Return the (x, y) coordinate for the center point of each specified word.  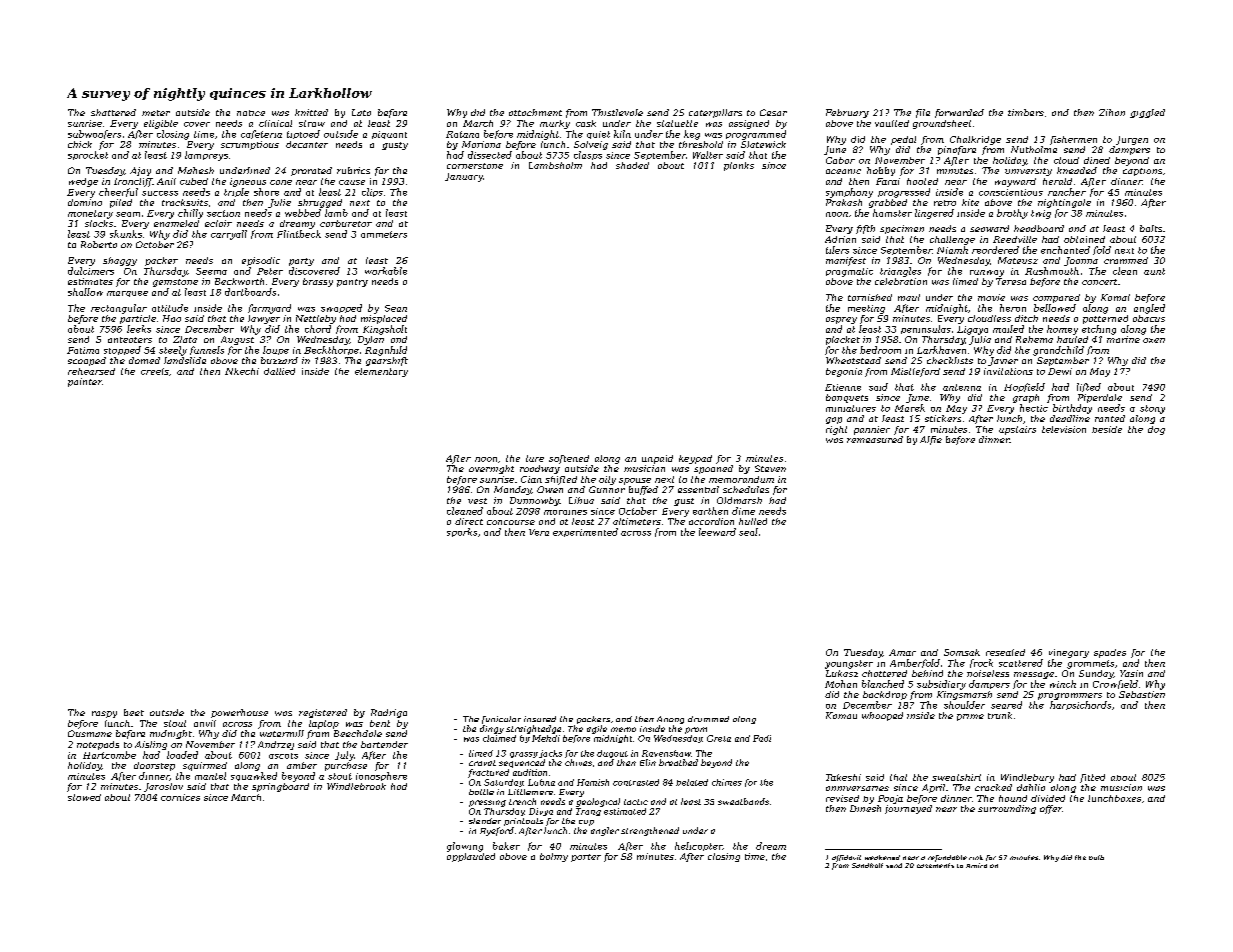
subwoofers (94, 134)
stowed (84, 797)
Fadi (762, 738)
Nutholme (1034, 149)
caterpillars (715, 113)
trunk (1000, 715)
